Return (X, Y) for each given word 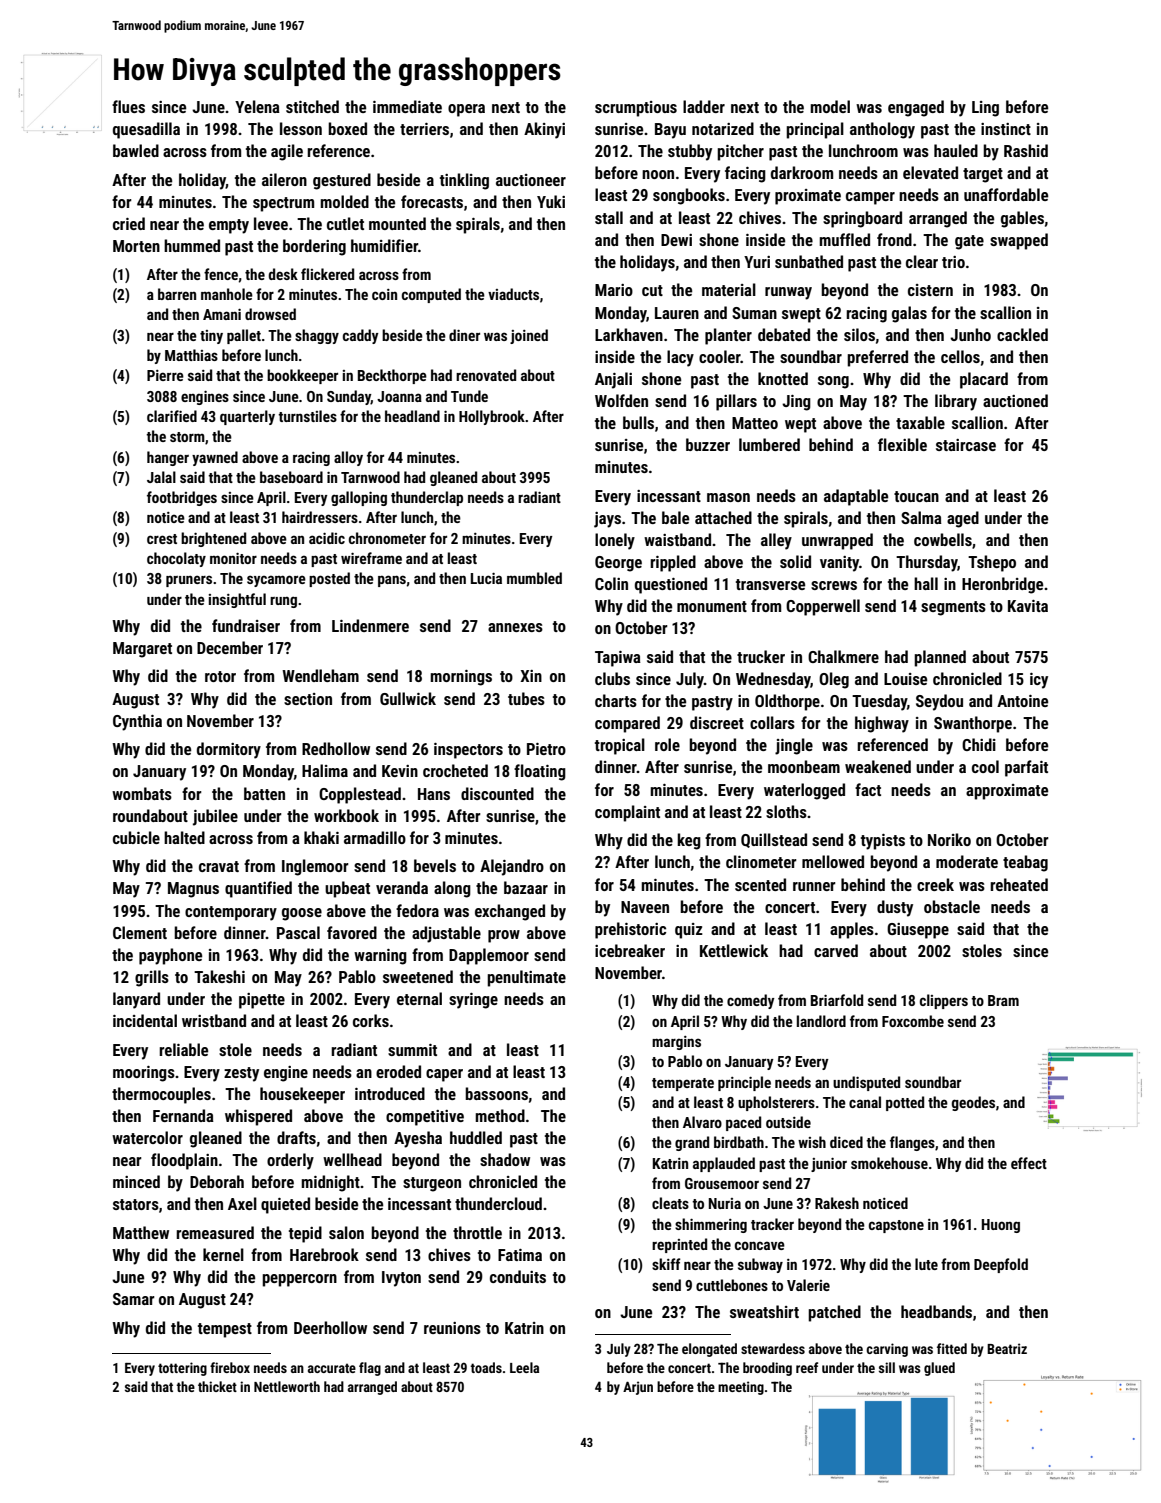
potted (905, 1103)
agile (287, 152)
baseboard (291, 477)
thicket (217, 1386)
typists (883, 842)
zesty (241, 1074)
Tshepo (992, 563)
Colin (611, 583)
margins (676, 1043)
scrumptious (636, 109)
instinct (1006, 129)
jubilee (215, 817)
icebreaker (630, 950)
